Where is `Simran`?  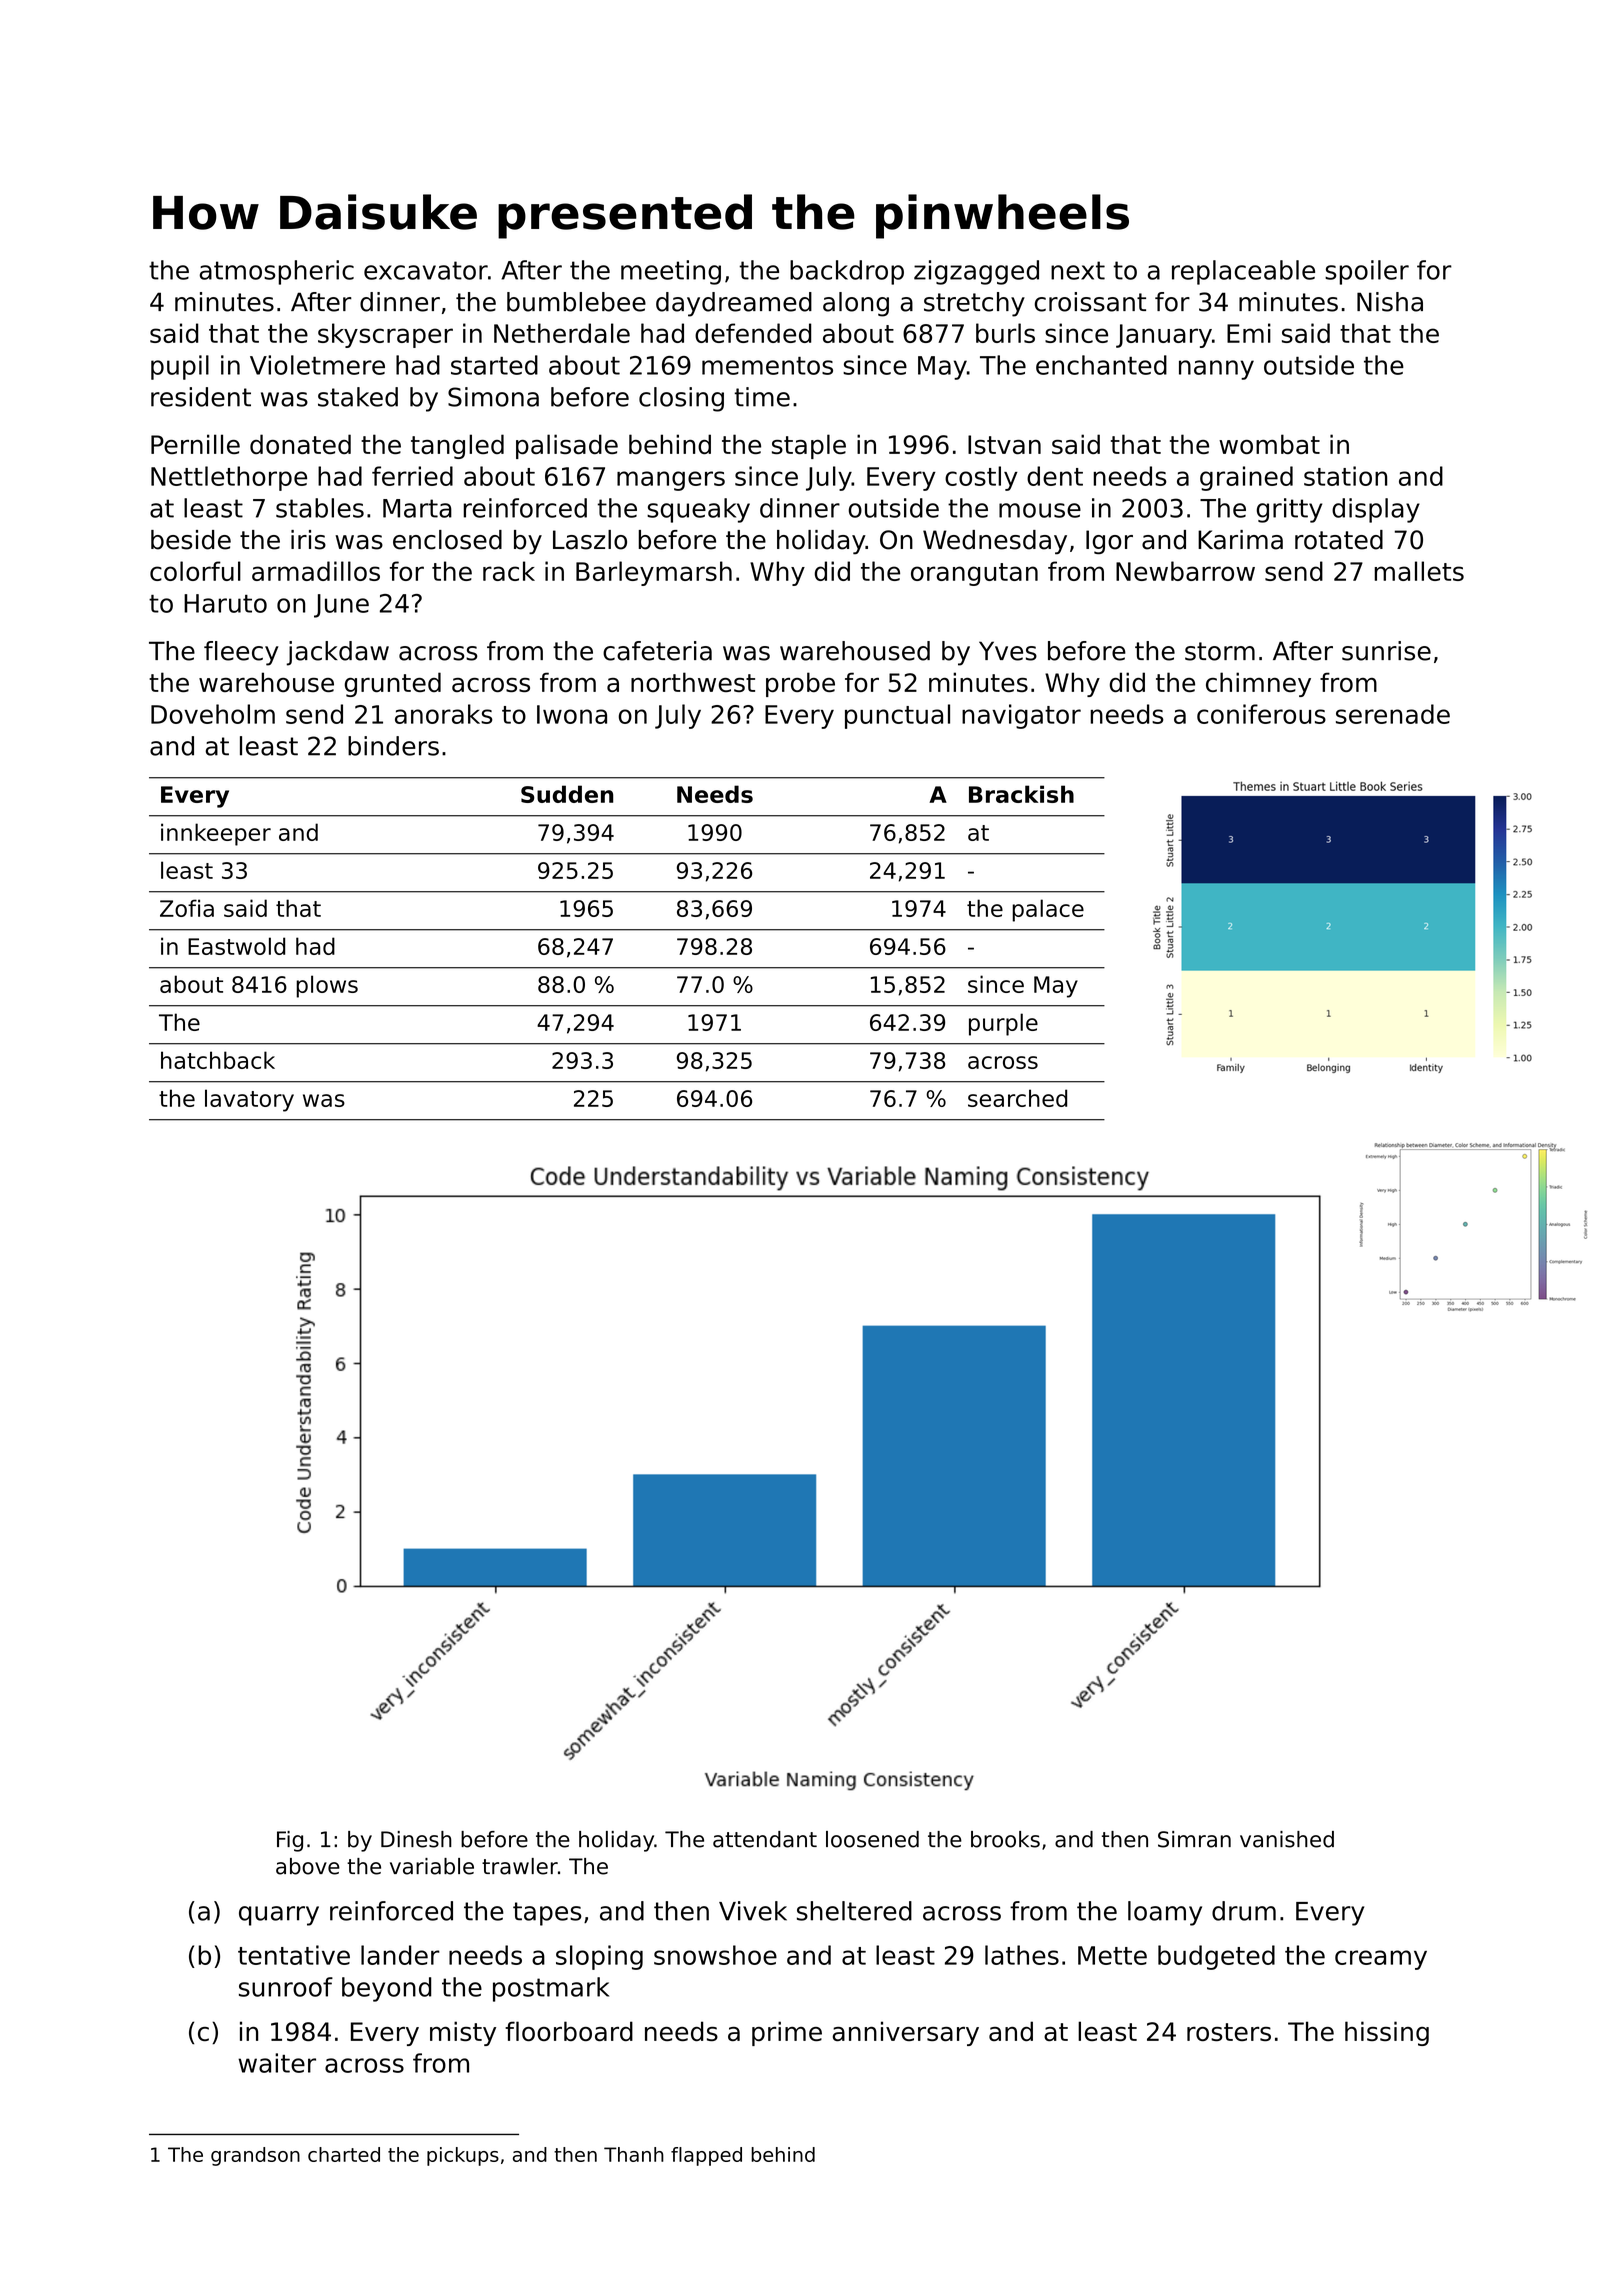
Simran is located at coordinates (1194, 1839).
